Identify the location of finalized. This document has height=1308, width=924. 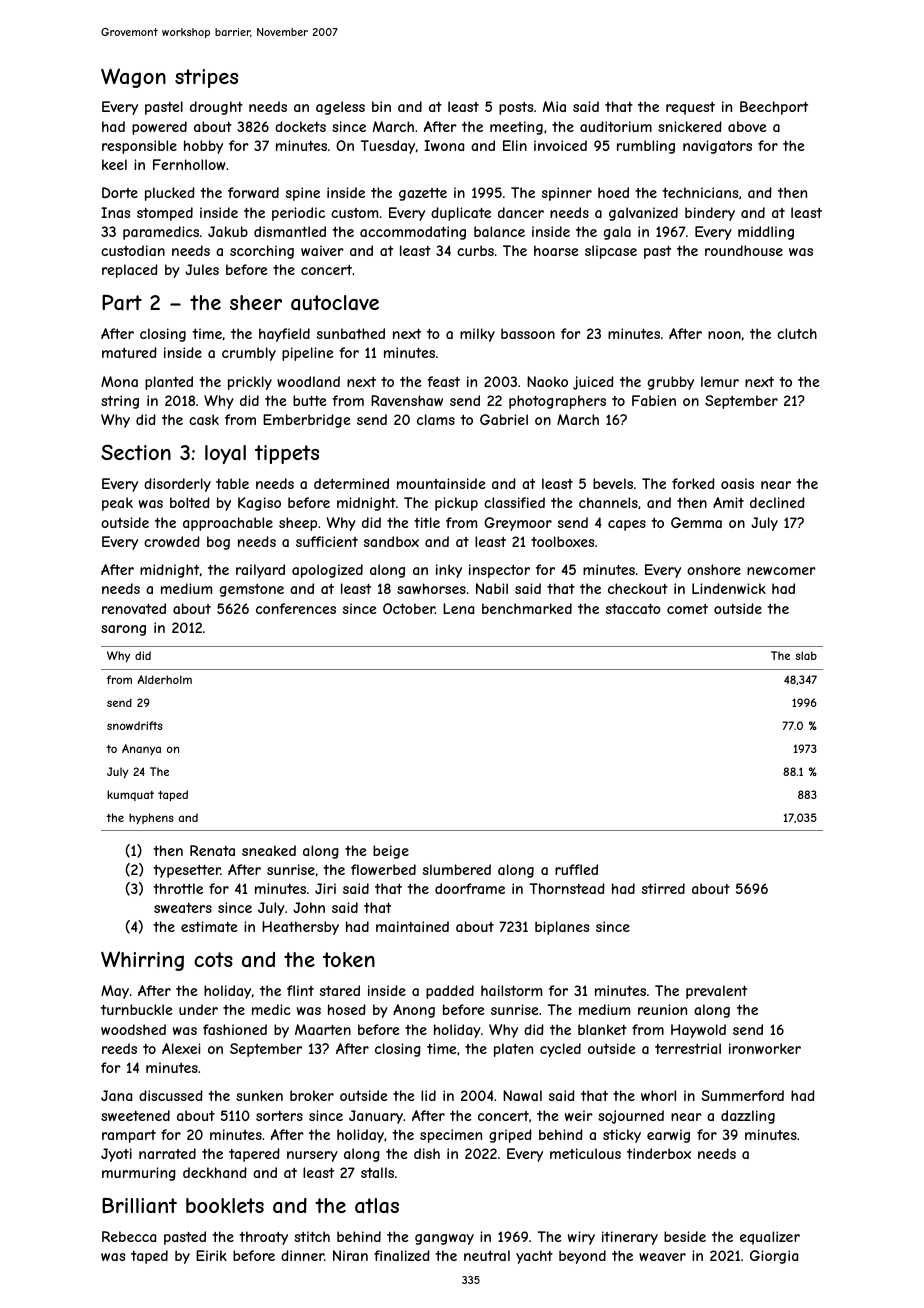
(402, 1255).
